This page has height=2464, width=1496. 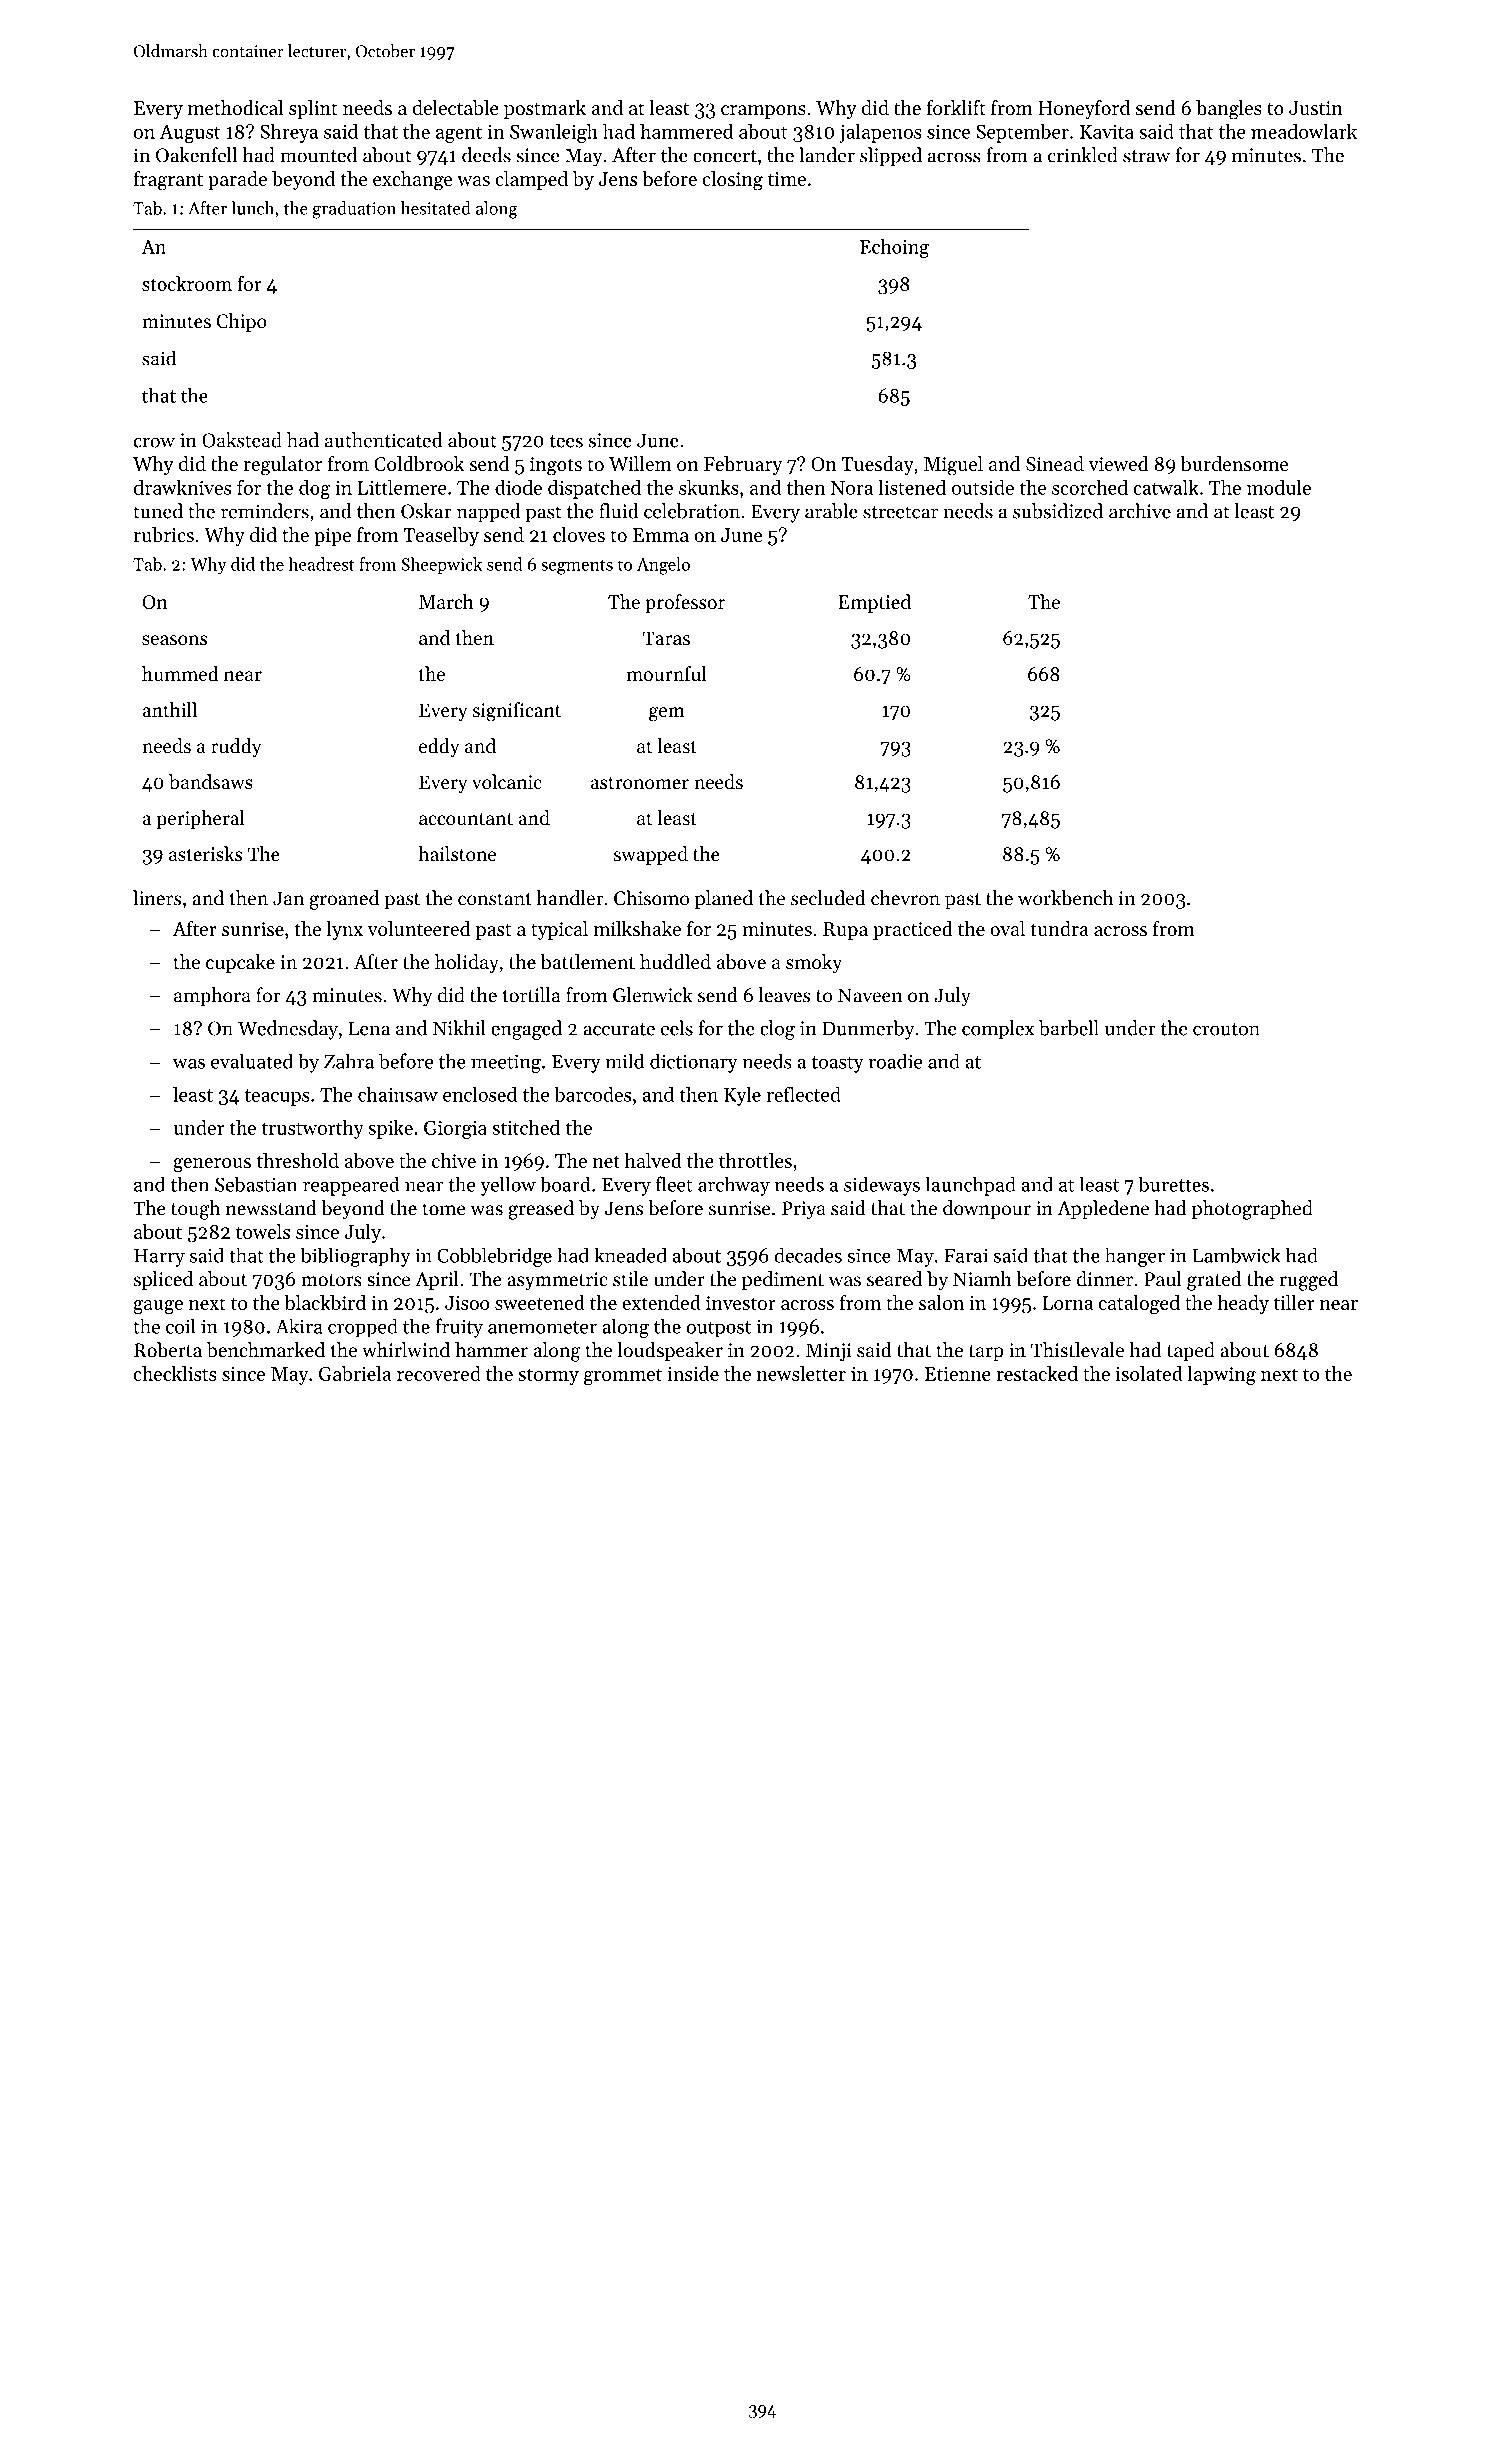 What do you see at coordinates (566, 441) in the page?
I see `tees` at bounding box center [566, 441].
